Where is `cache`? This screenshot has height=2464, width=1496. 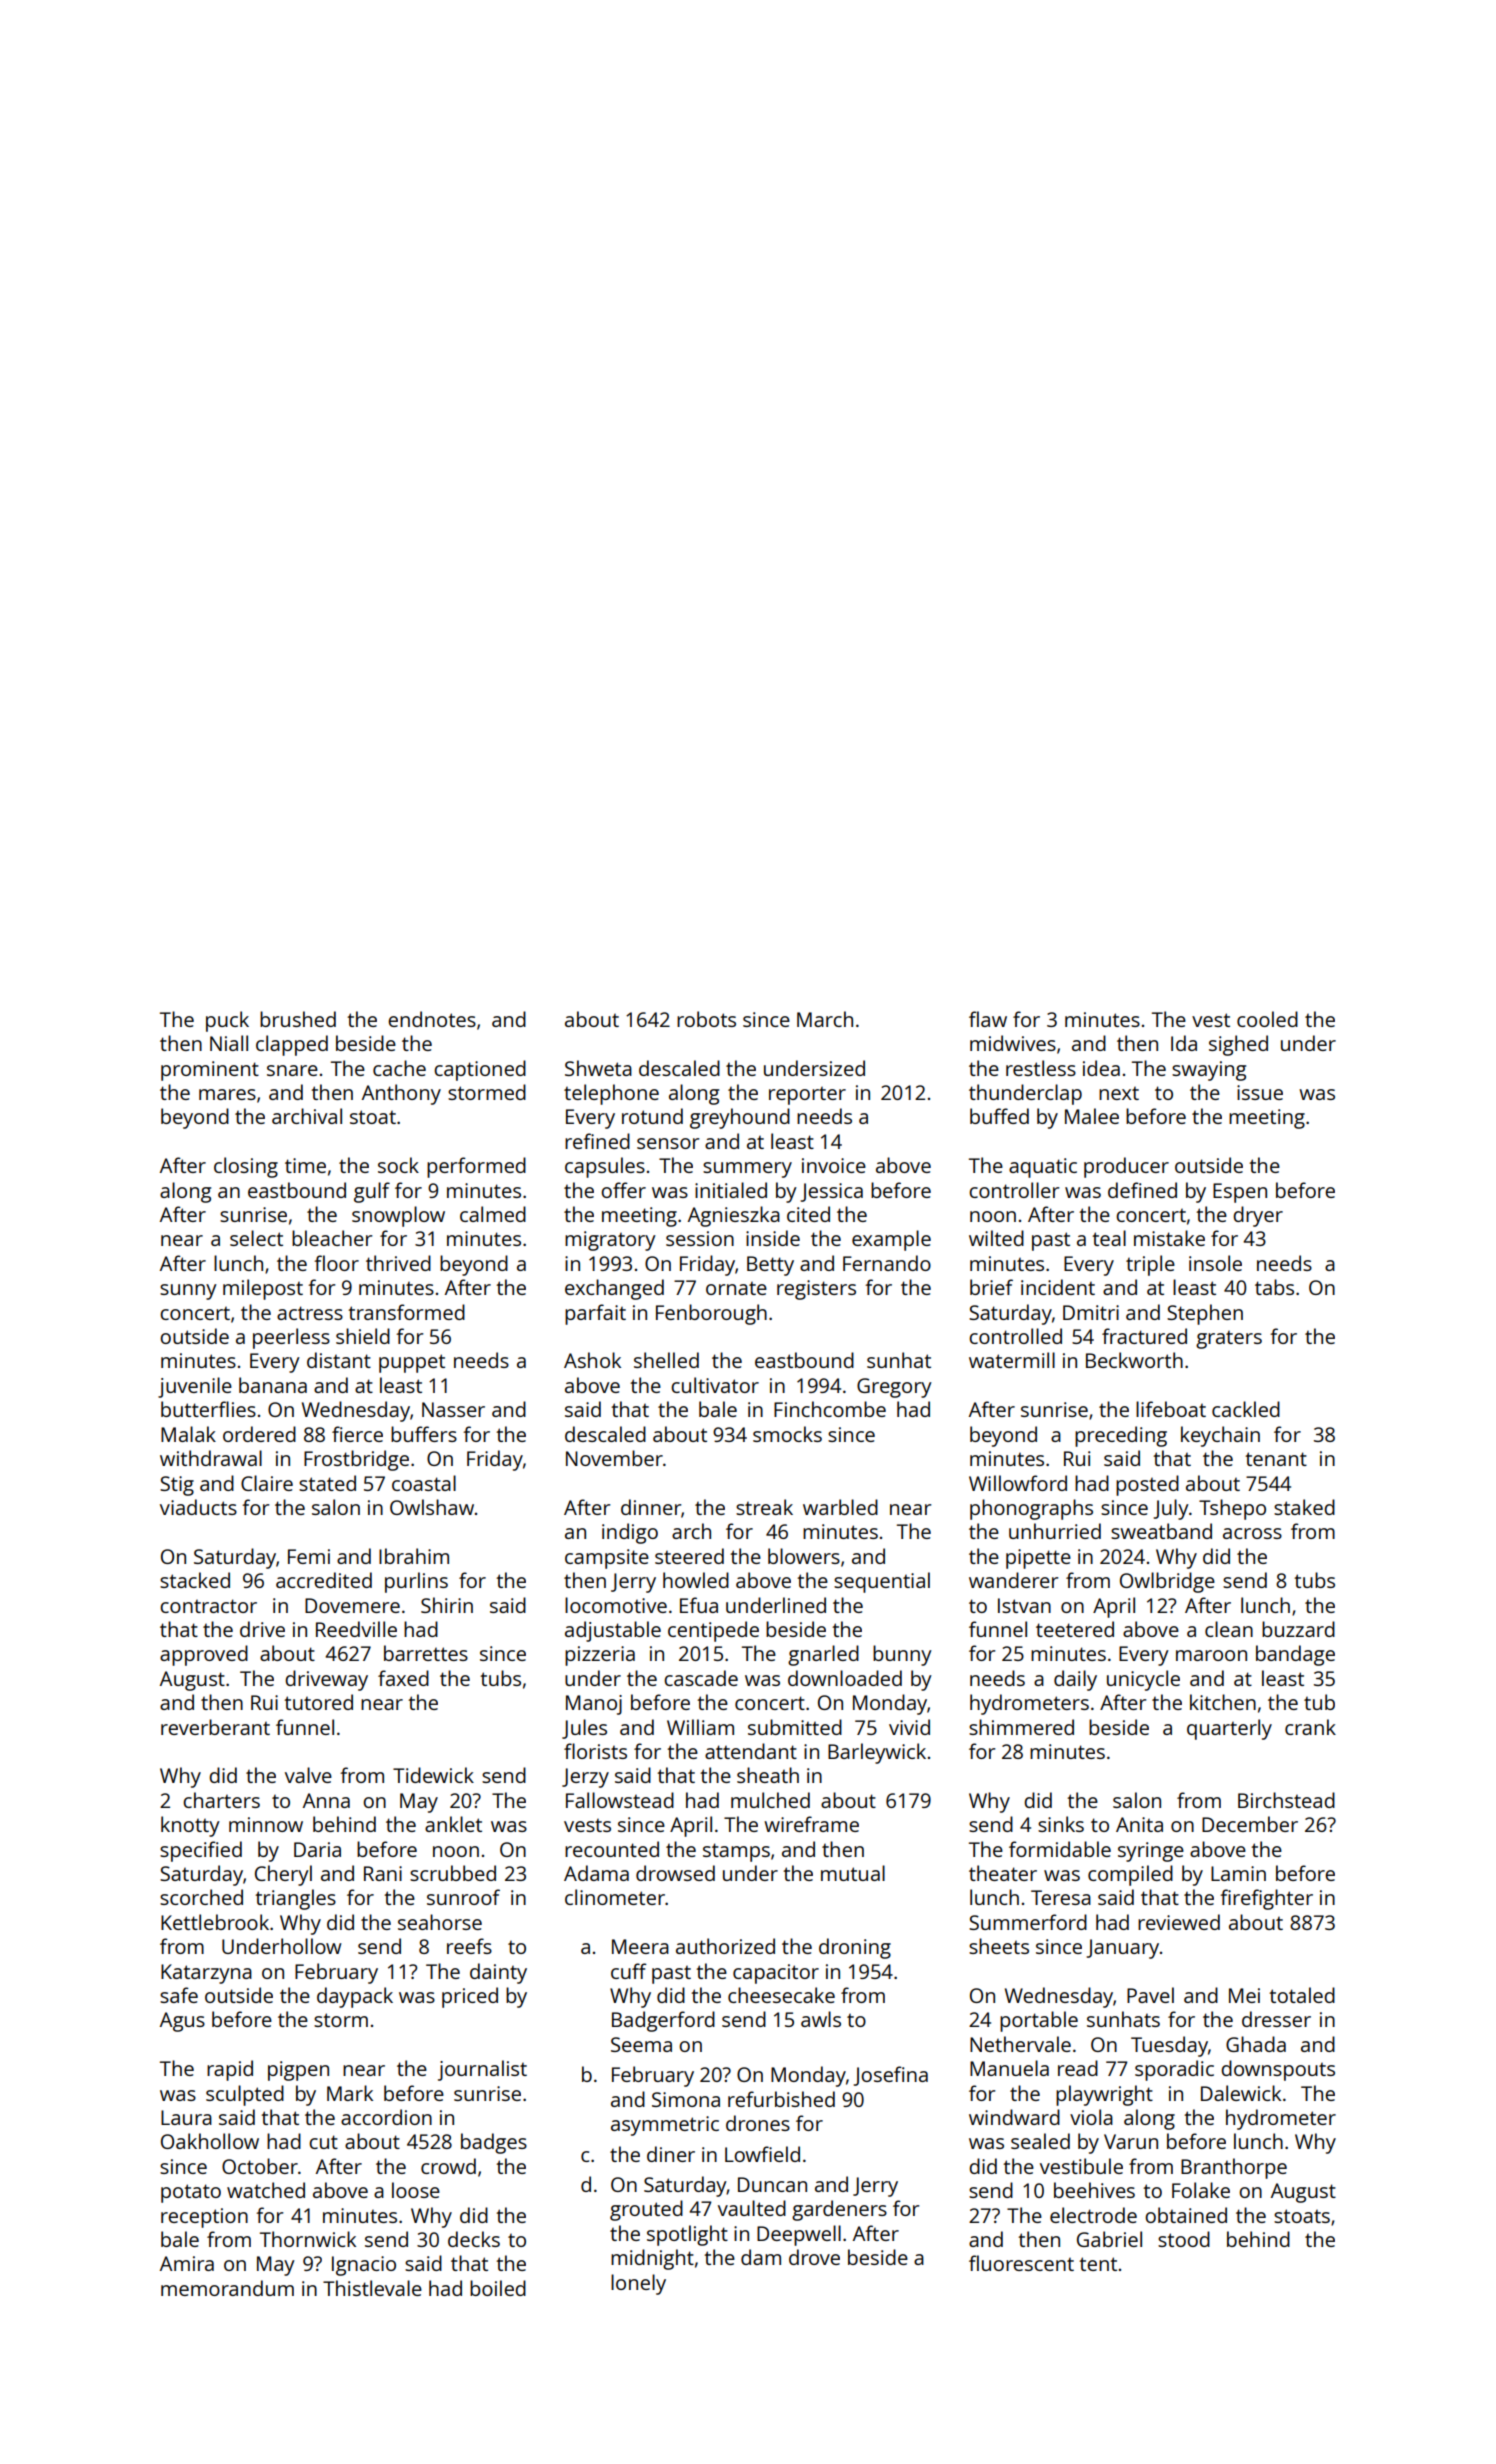 cache is located at coordinates (399, 1068).
